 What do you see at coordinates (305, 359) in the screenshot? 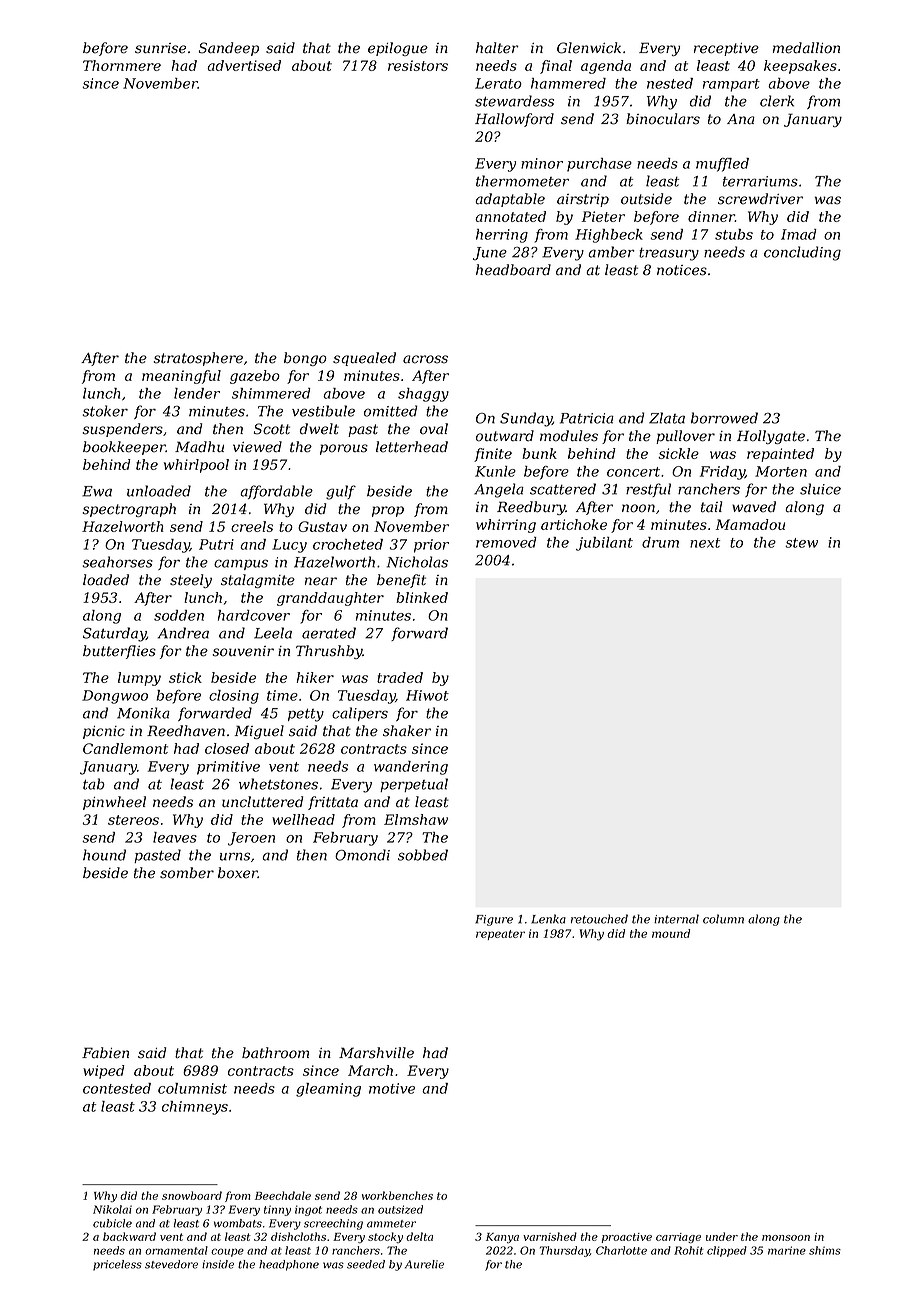
I see `bongo` at bounding box center [305, 359].
